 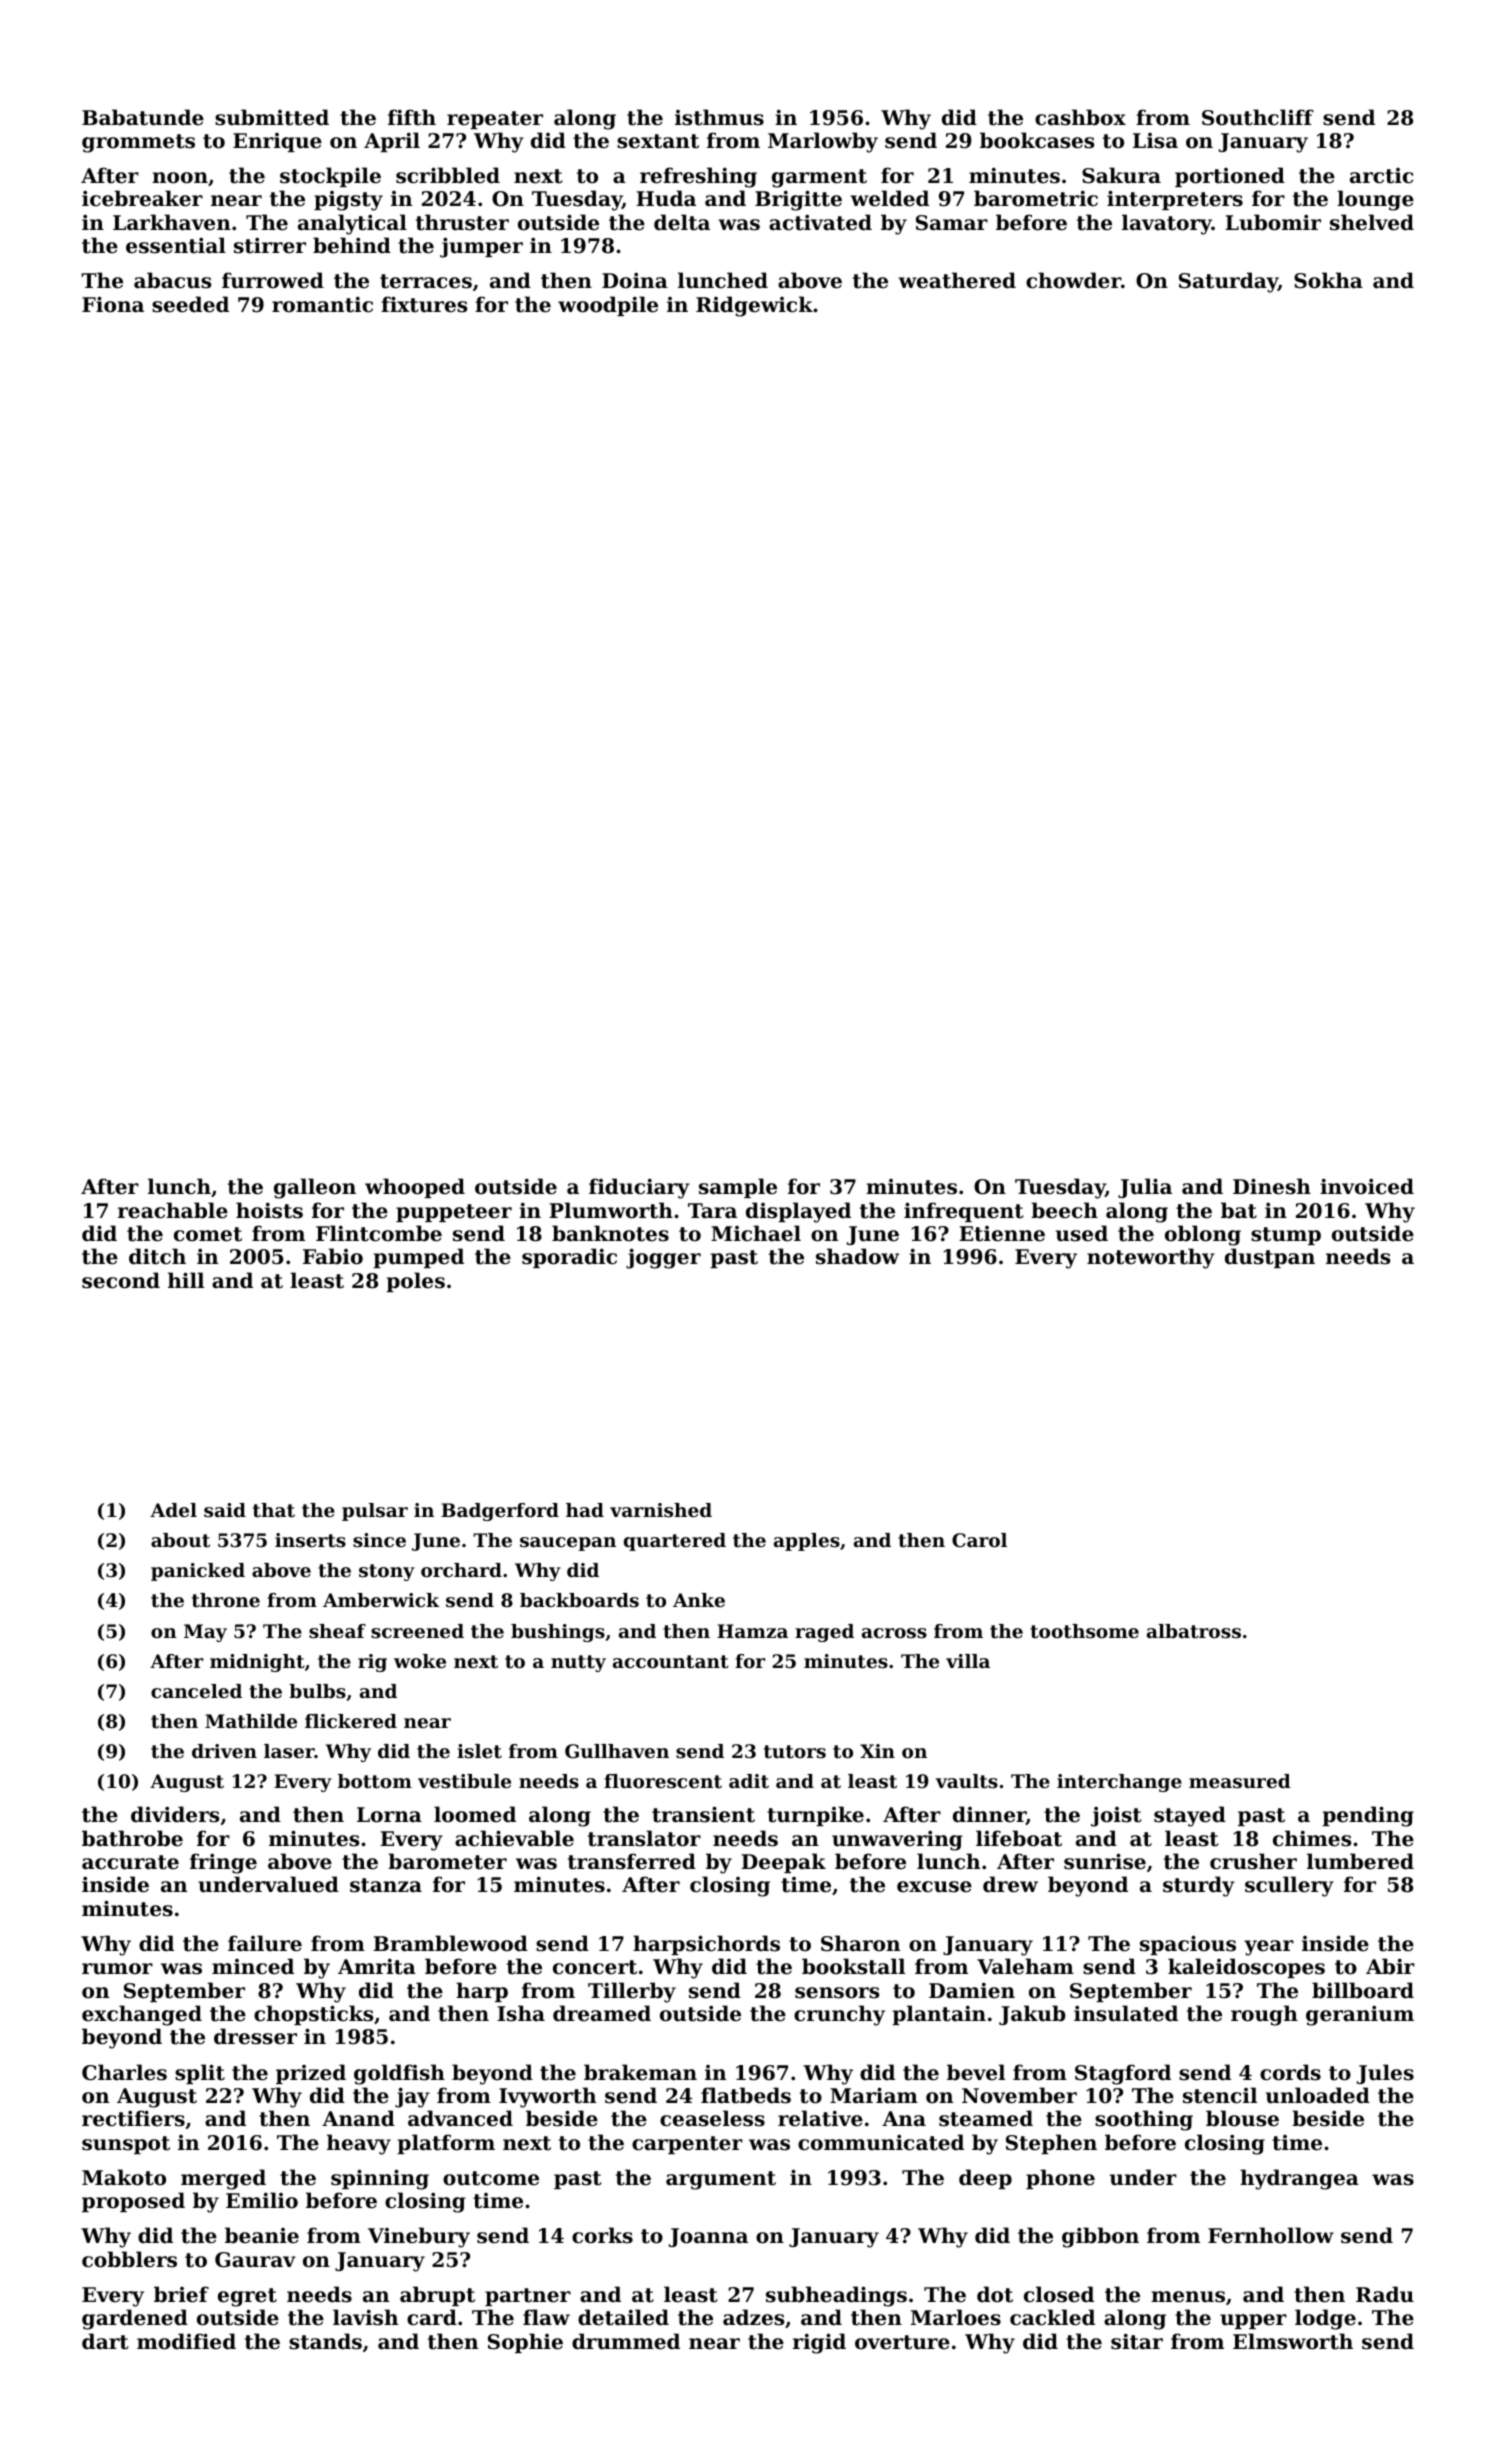 What do you see at coordinates (857, 1256) in the document?
I see `shadow` at bounding box center [857, 1256].
